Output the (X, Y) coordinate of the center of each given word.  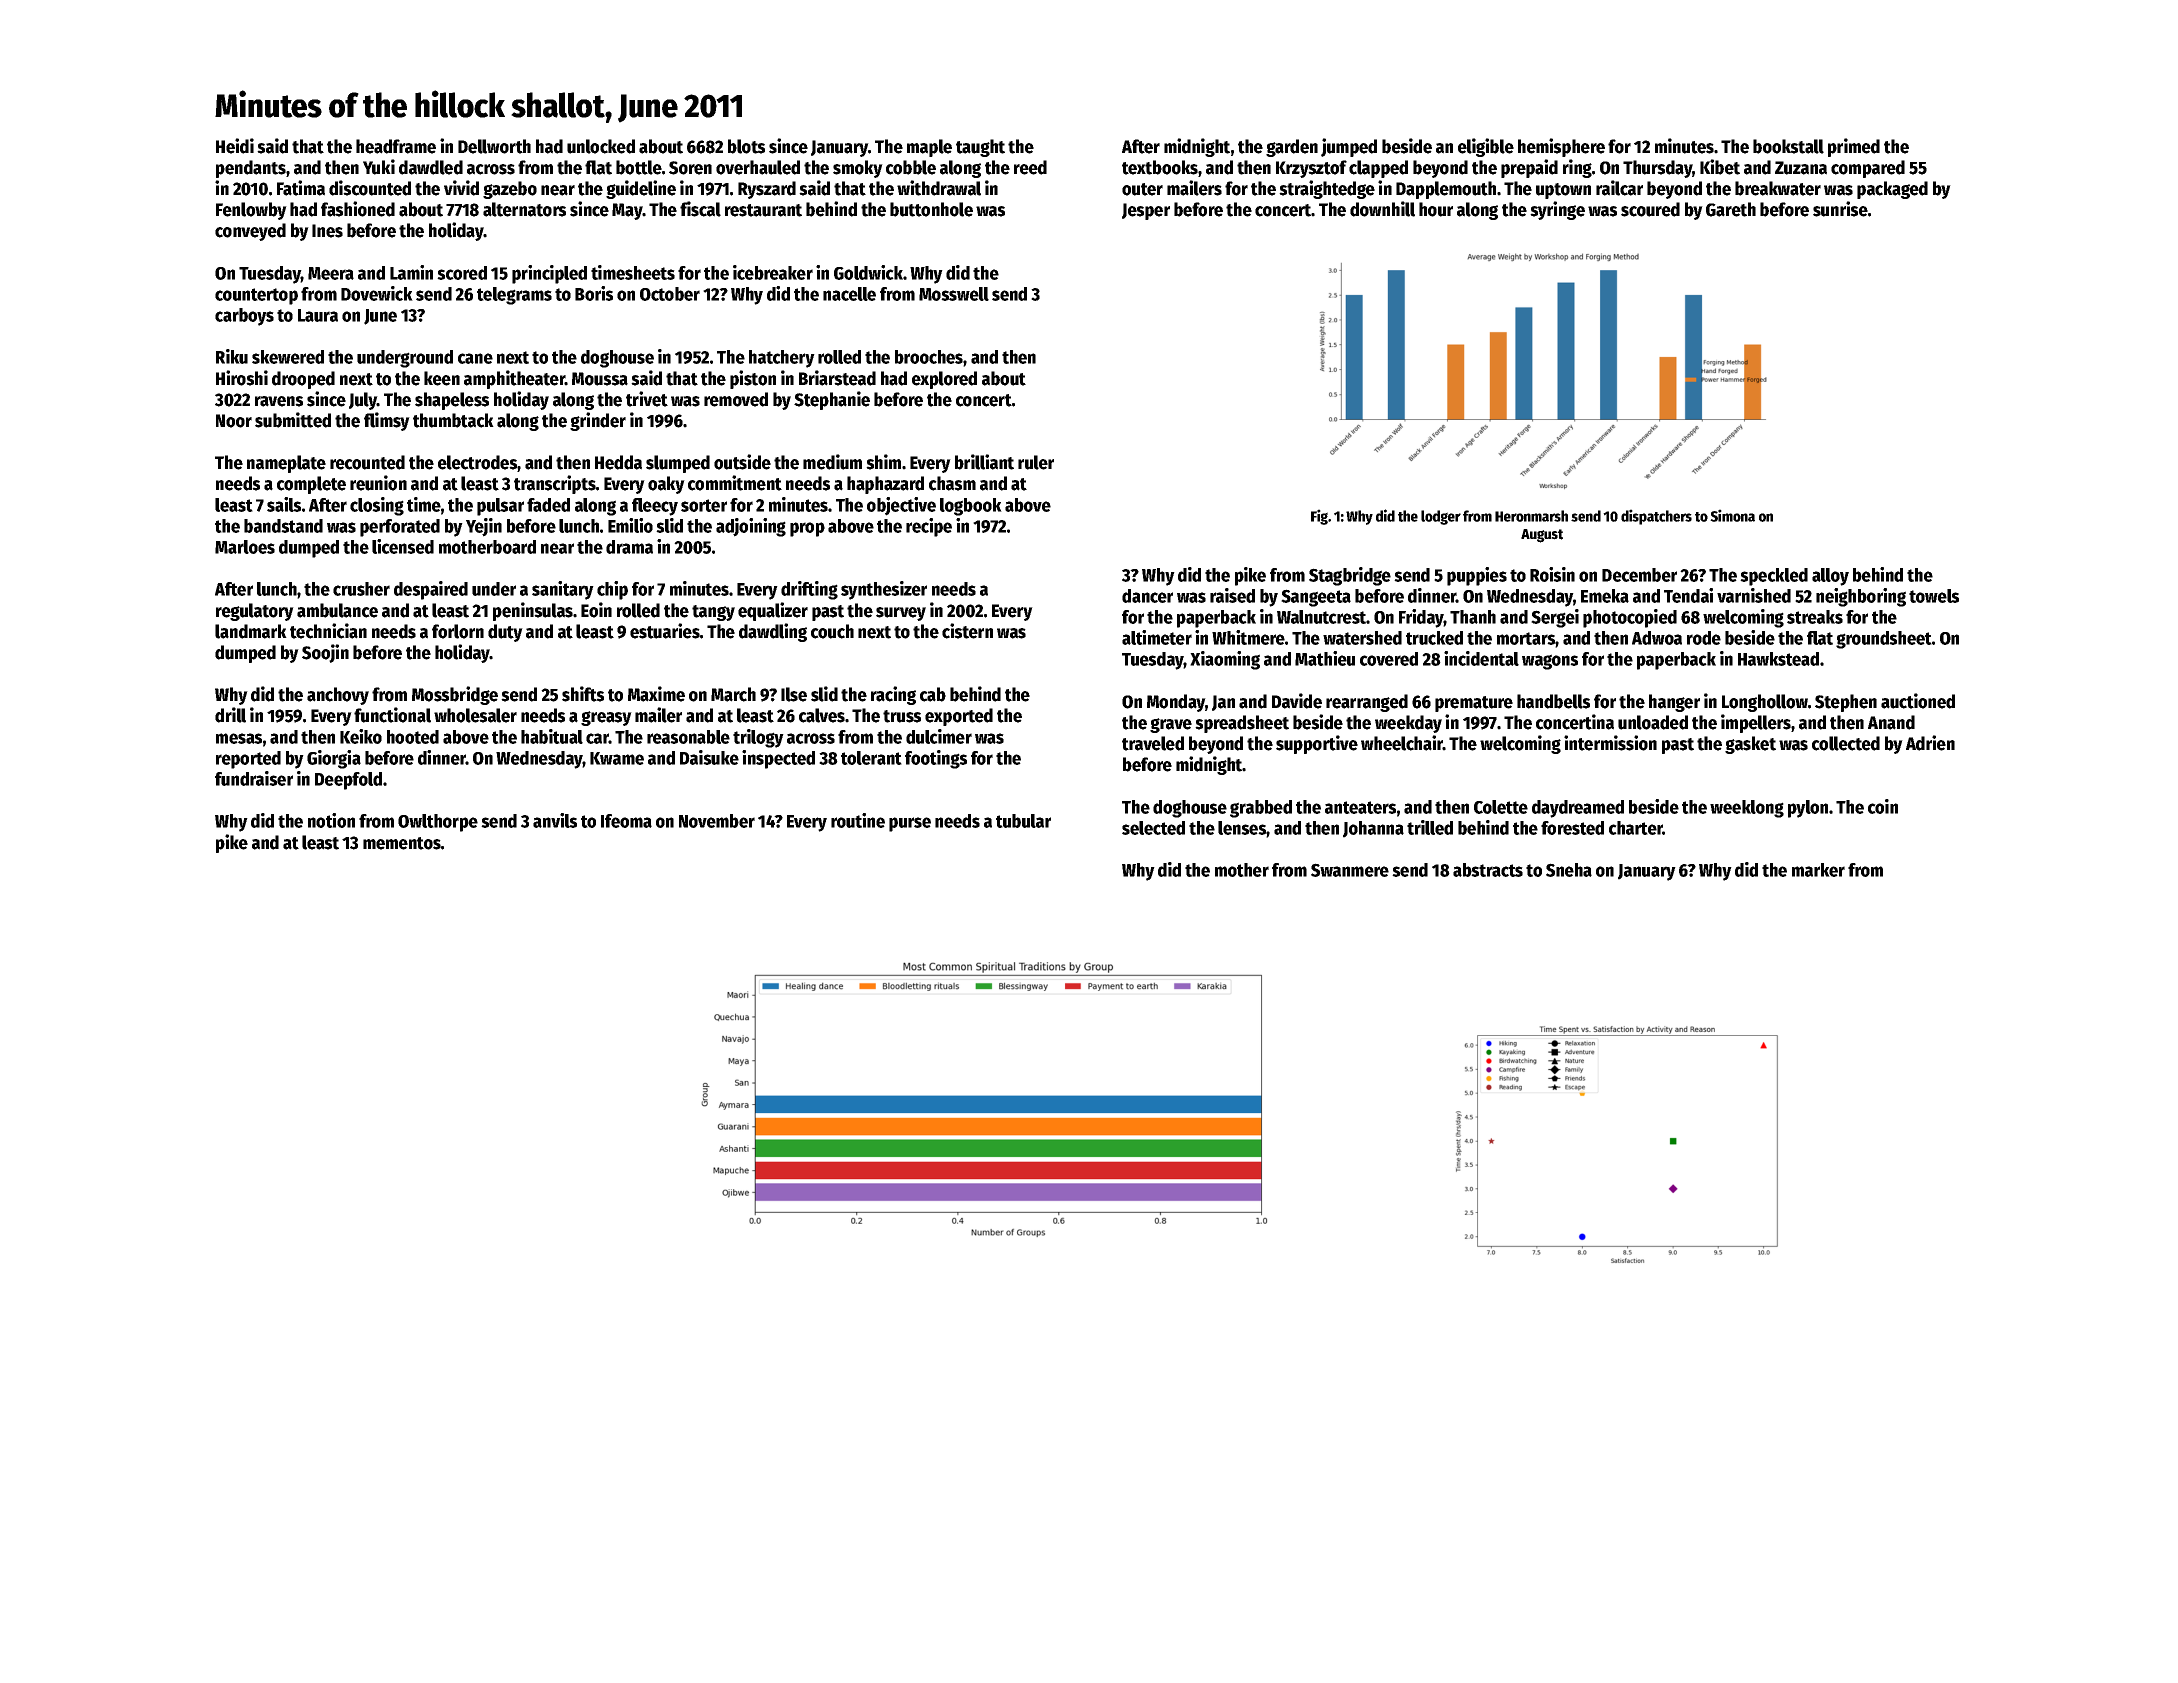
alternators (524, 209)
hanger (1674, 703)
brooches (929, 357)
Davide (1297, 701)
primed (1854, 147)
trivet (647, 399)
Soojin (325, 653)
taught (980, 148)
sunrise (1840, 209)
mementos (402, 843)
